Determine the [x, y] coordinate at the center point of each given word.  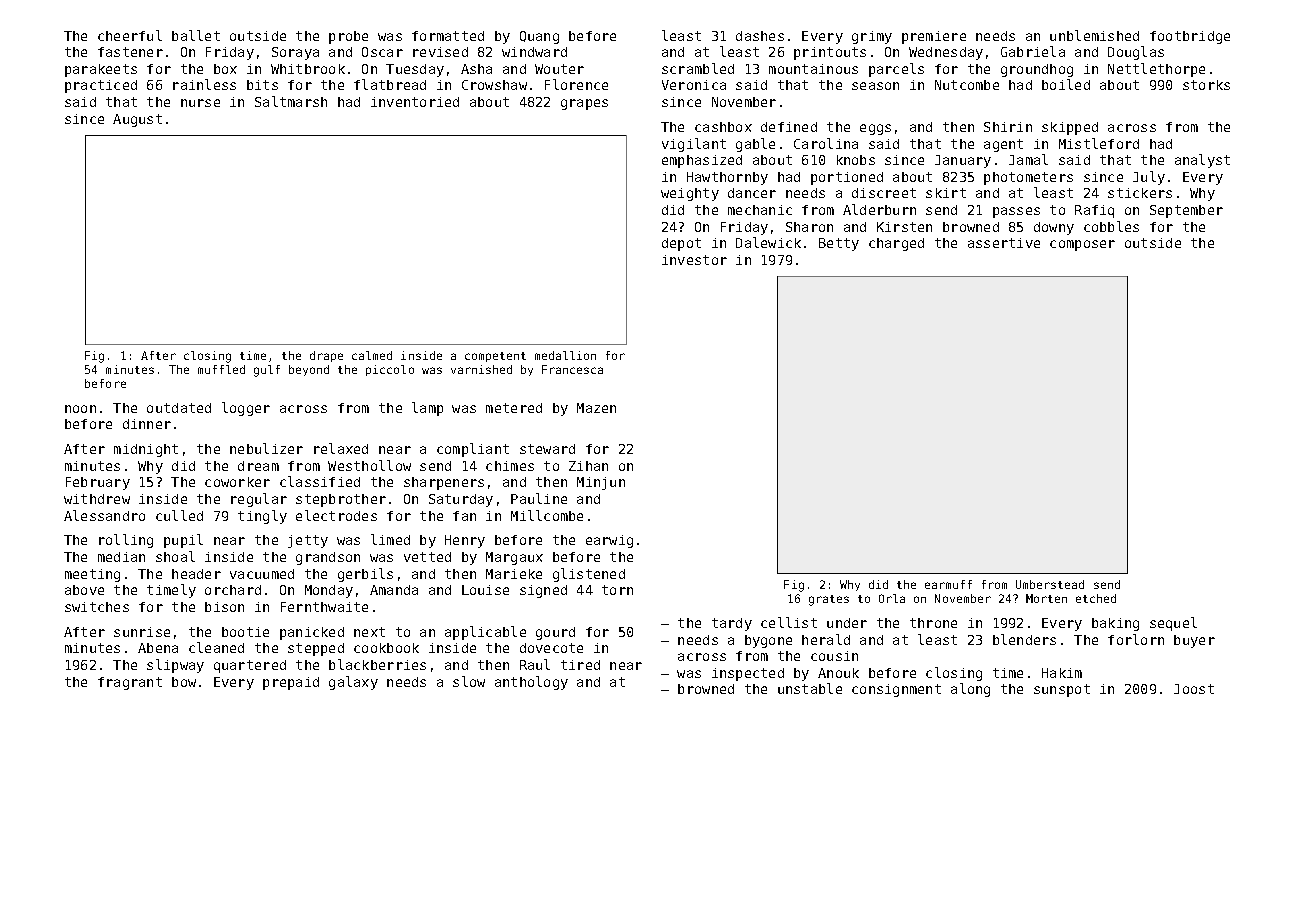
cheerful [130, 35]
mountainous [813, 69]
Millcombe [547, 515]
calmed [372, 355]
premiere [934, 37]
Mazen [596, 408]
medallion [565, 355]
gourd [555, 633]
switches [97, 607]
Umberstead [1050, 584]
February [98, 483]
